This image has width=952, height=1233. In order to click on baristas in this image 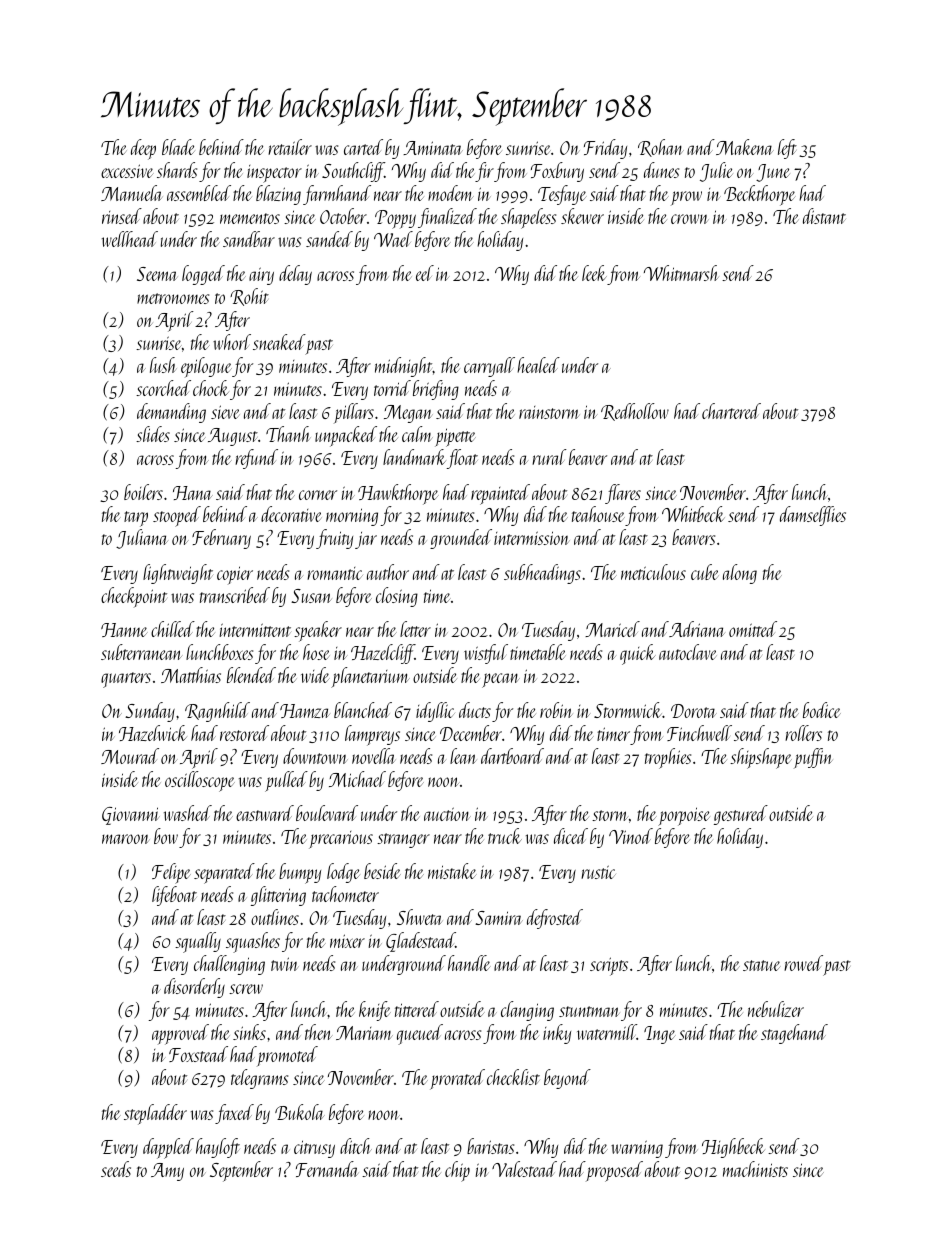, I will do `click(490, 1146)`.
